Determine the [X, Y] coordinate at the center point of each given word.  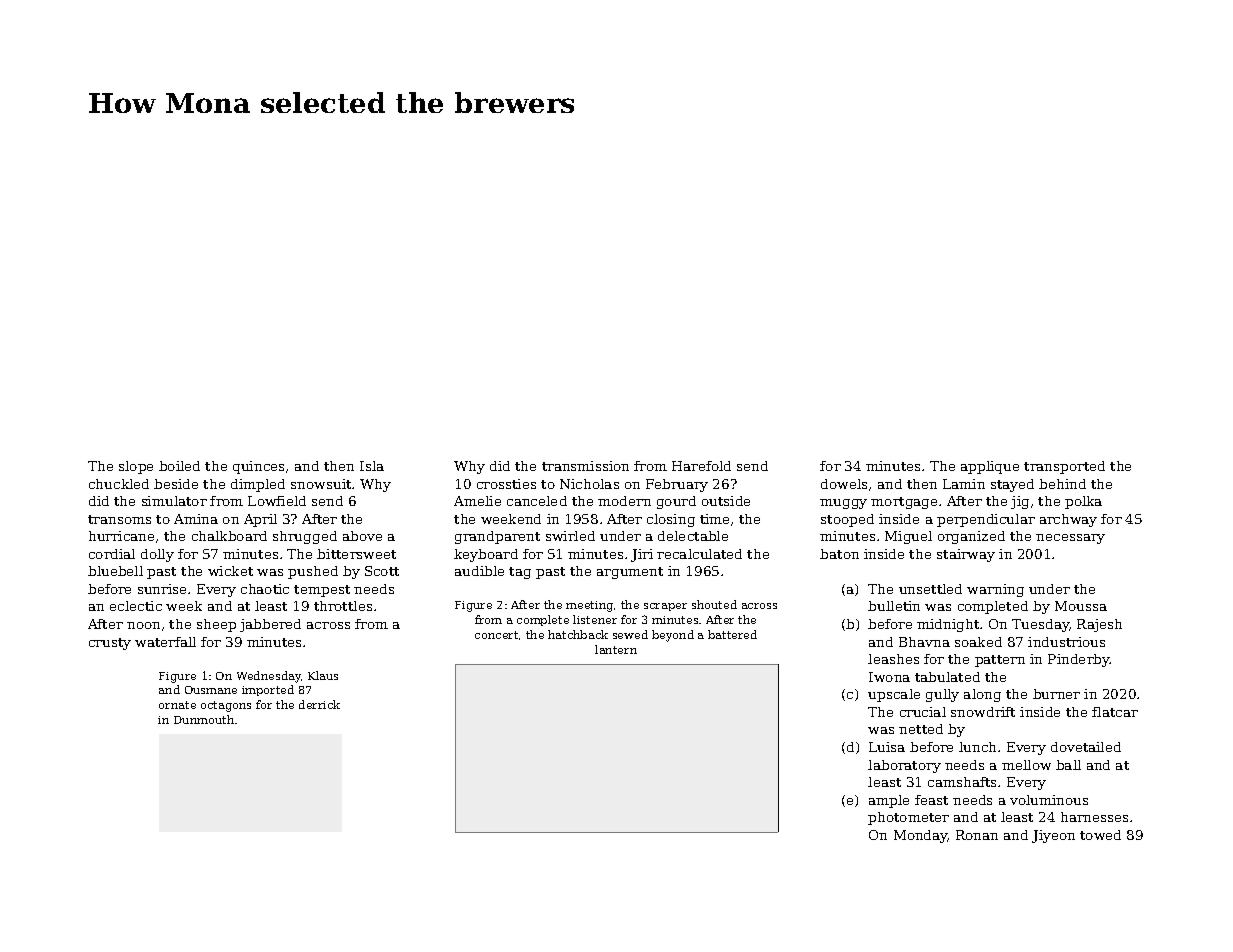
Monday [921, 836]
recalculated [699, 554]
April [260, 520]
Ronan [977, 835]
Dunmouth [204, 719]
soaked [978, 642]
